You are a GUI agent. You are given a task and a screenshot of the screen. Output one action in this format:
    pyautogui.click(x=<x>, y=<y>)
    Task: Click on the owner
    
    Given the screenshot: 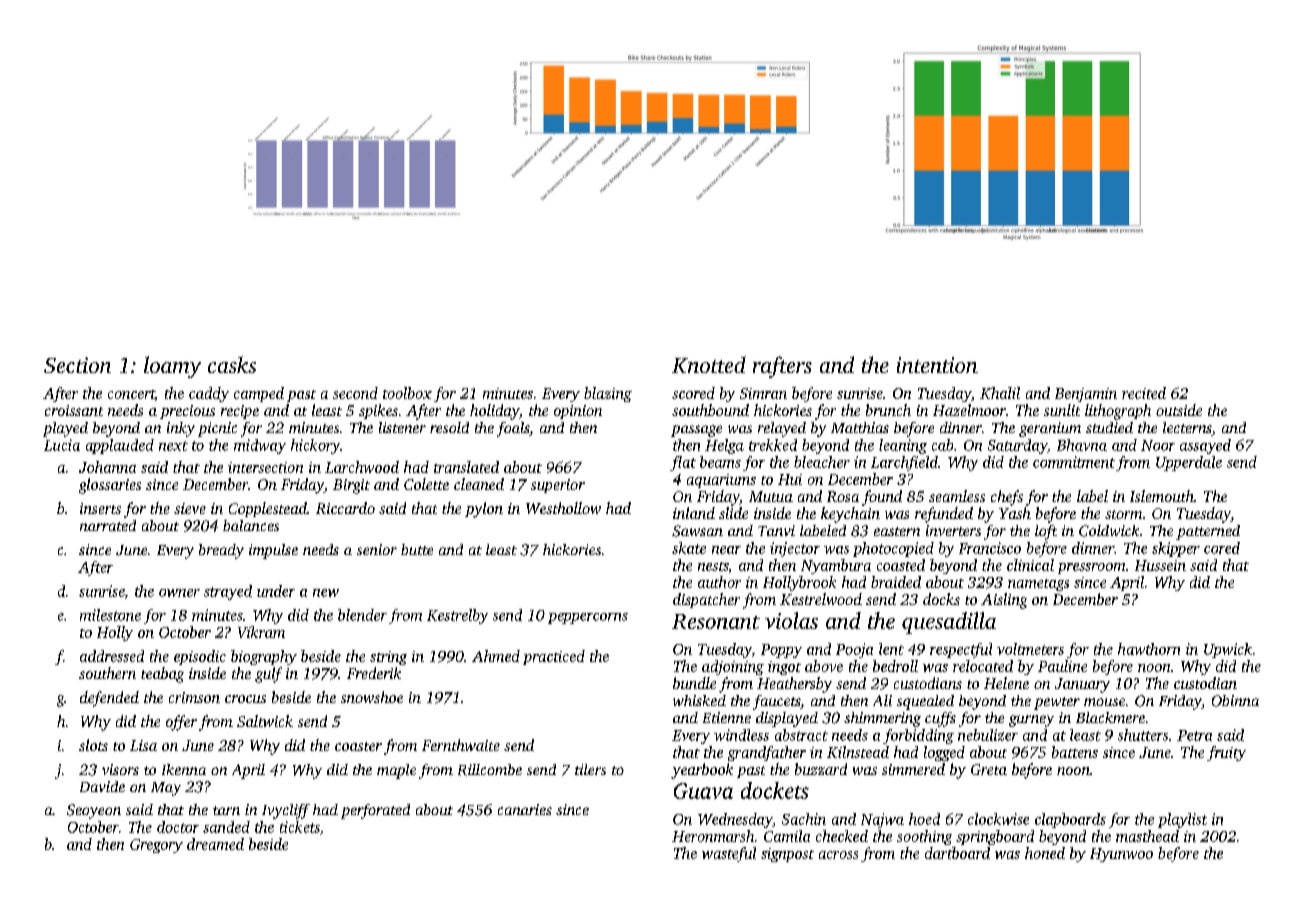 What is the action you would take?
    pyautogui.click(x=179, y=593)
